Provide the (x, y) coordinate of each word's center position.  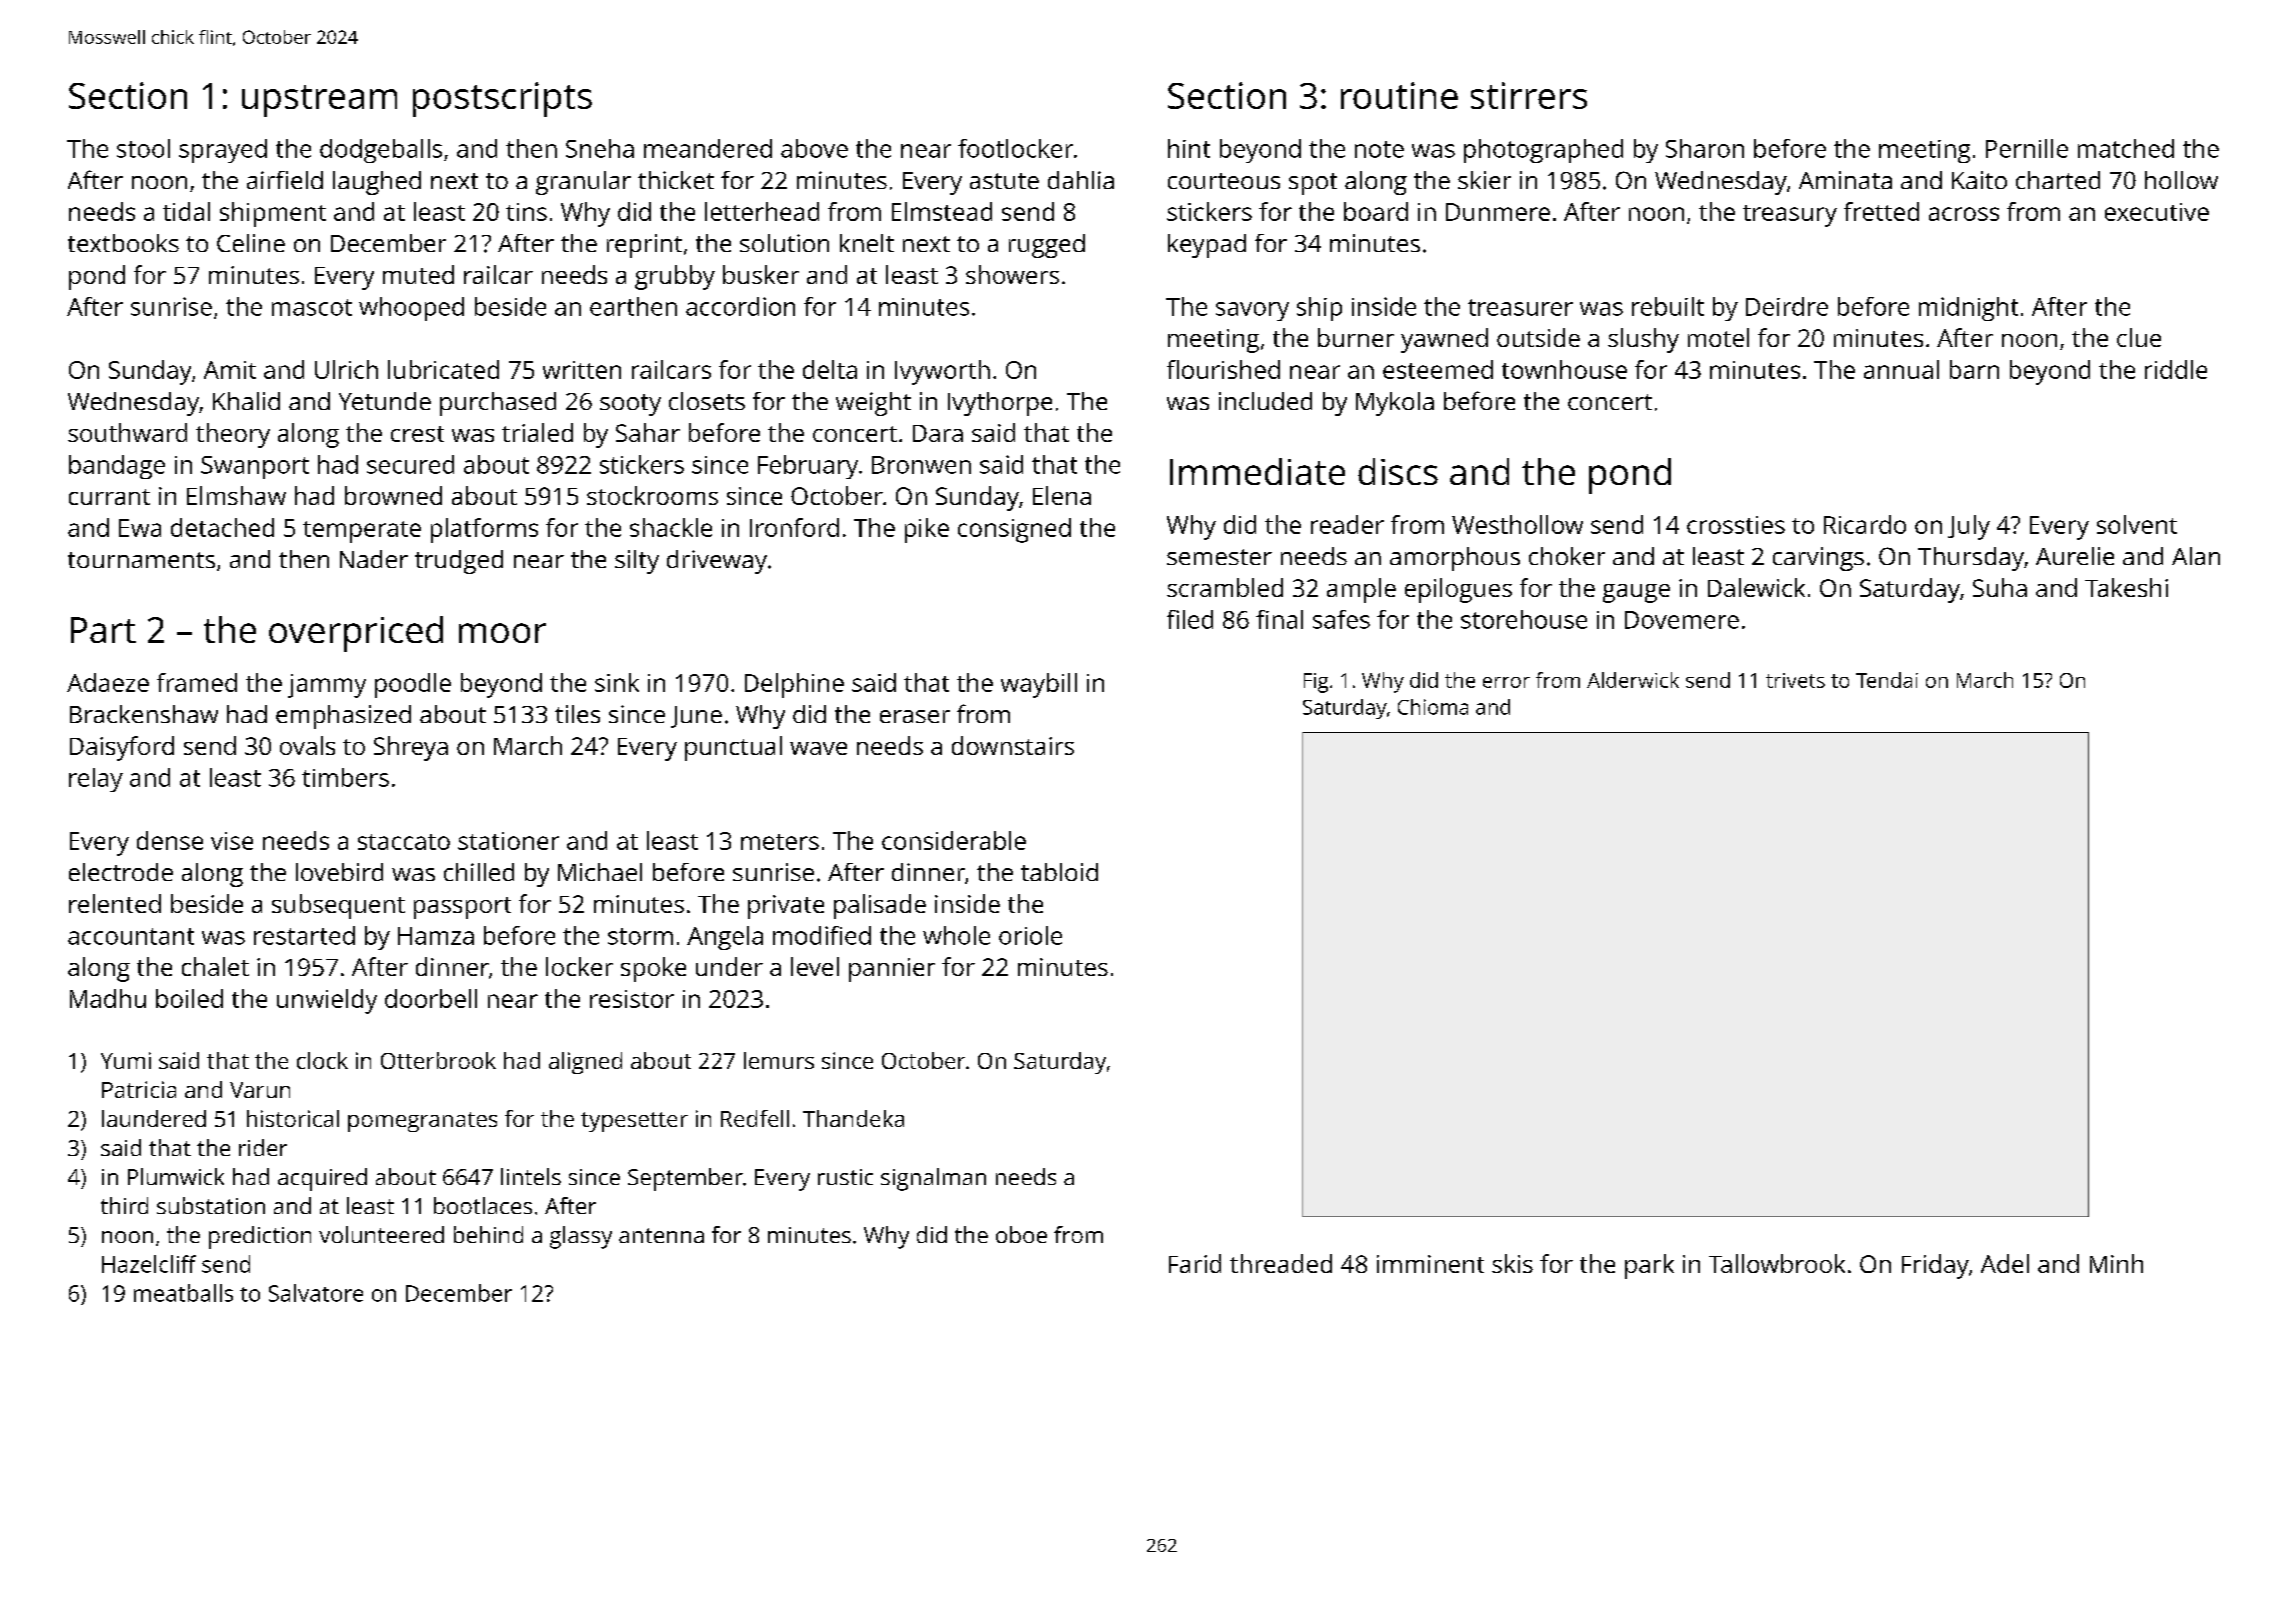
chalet (215, 966)
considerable (954, 840)
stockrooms (652, 495)
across (1964, 214)
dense (170, 840)
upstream (319, 101)
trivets (1795, 680)
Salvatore (316, 1293)
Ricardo (1865, 524)
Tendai (1887, 680)
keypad (1207, 246)
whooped (411, 309)
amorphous (1455, 559)
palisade (880, 906)
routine (1399, 95)
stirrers (1529, 95)
